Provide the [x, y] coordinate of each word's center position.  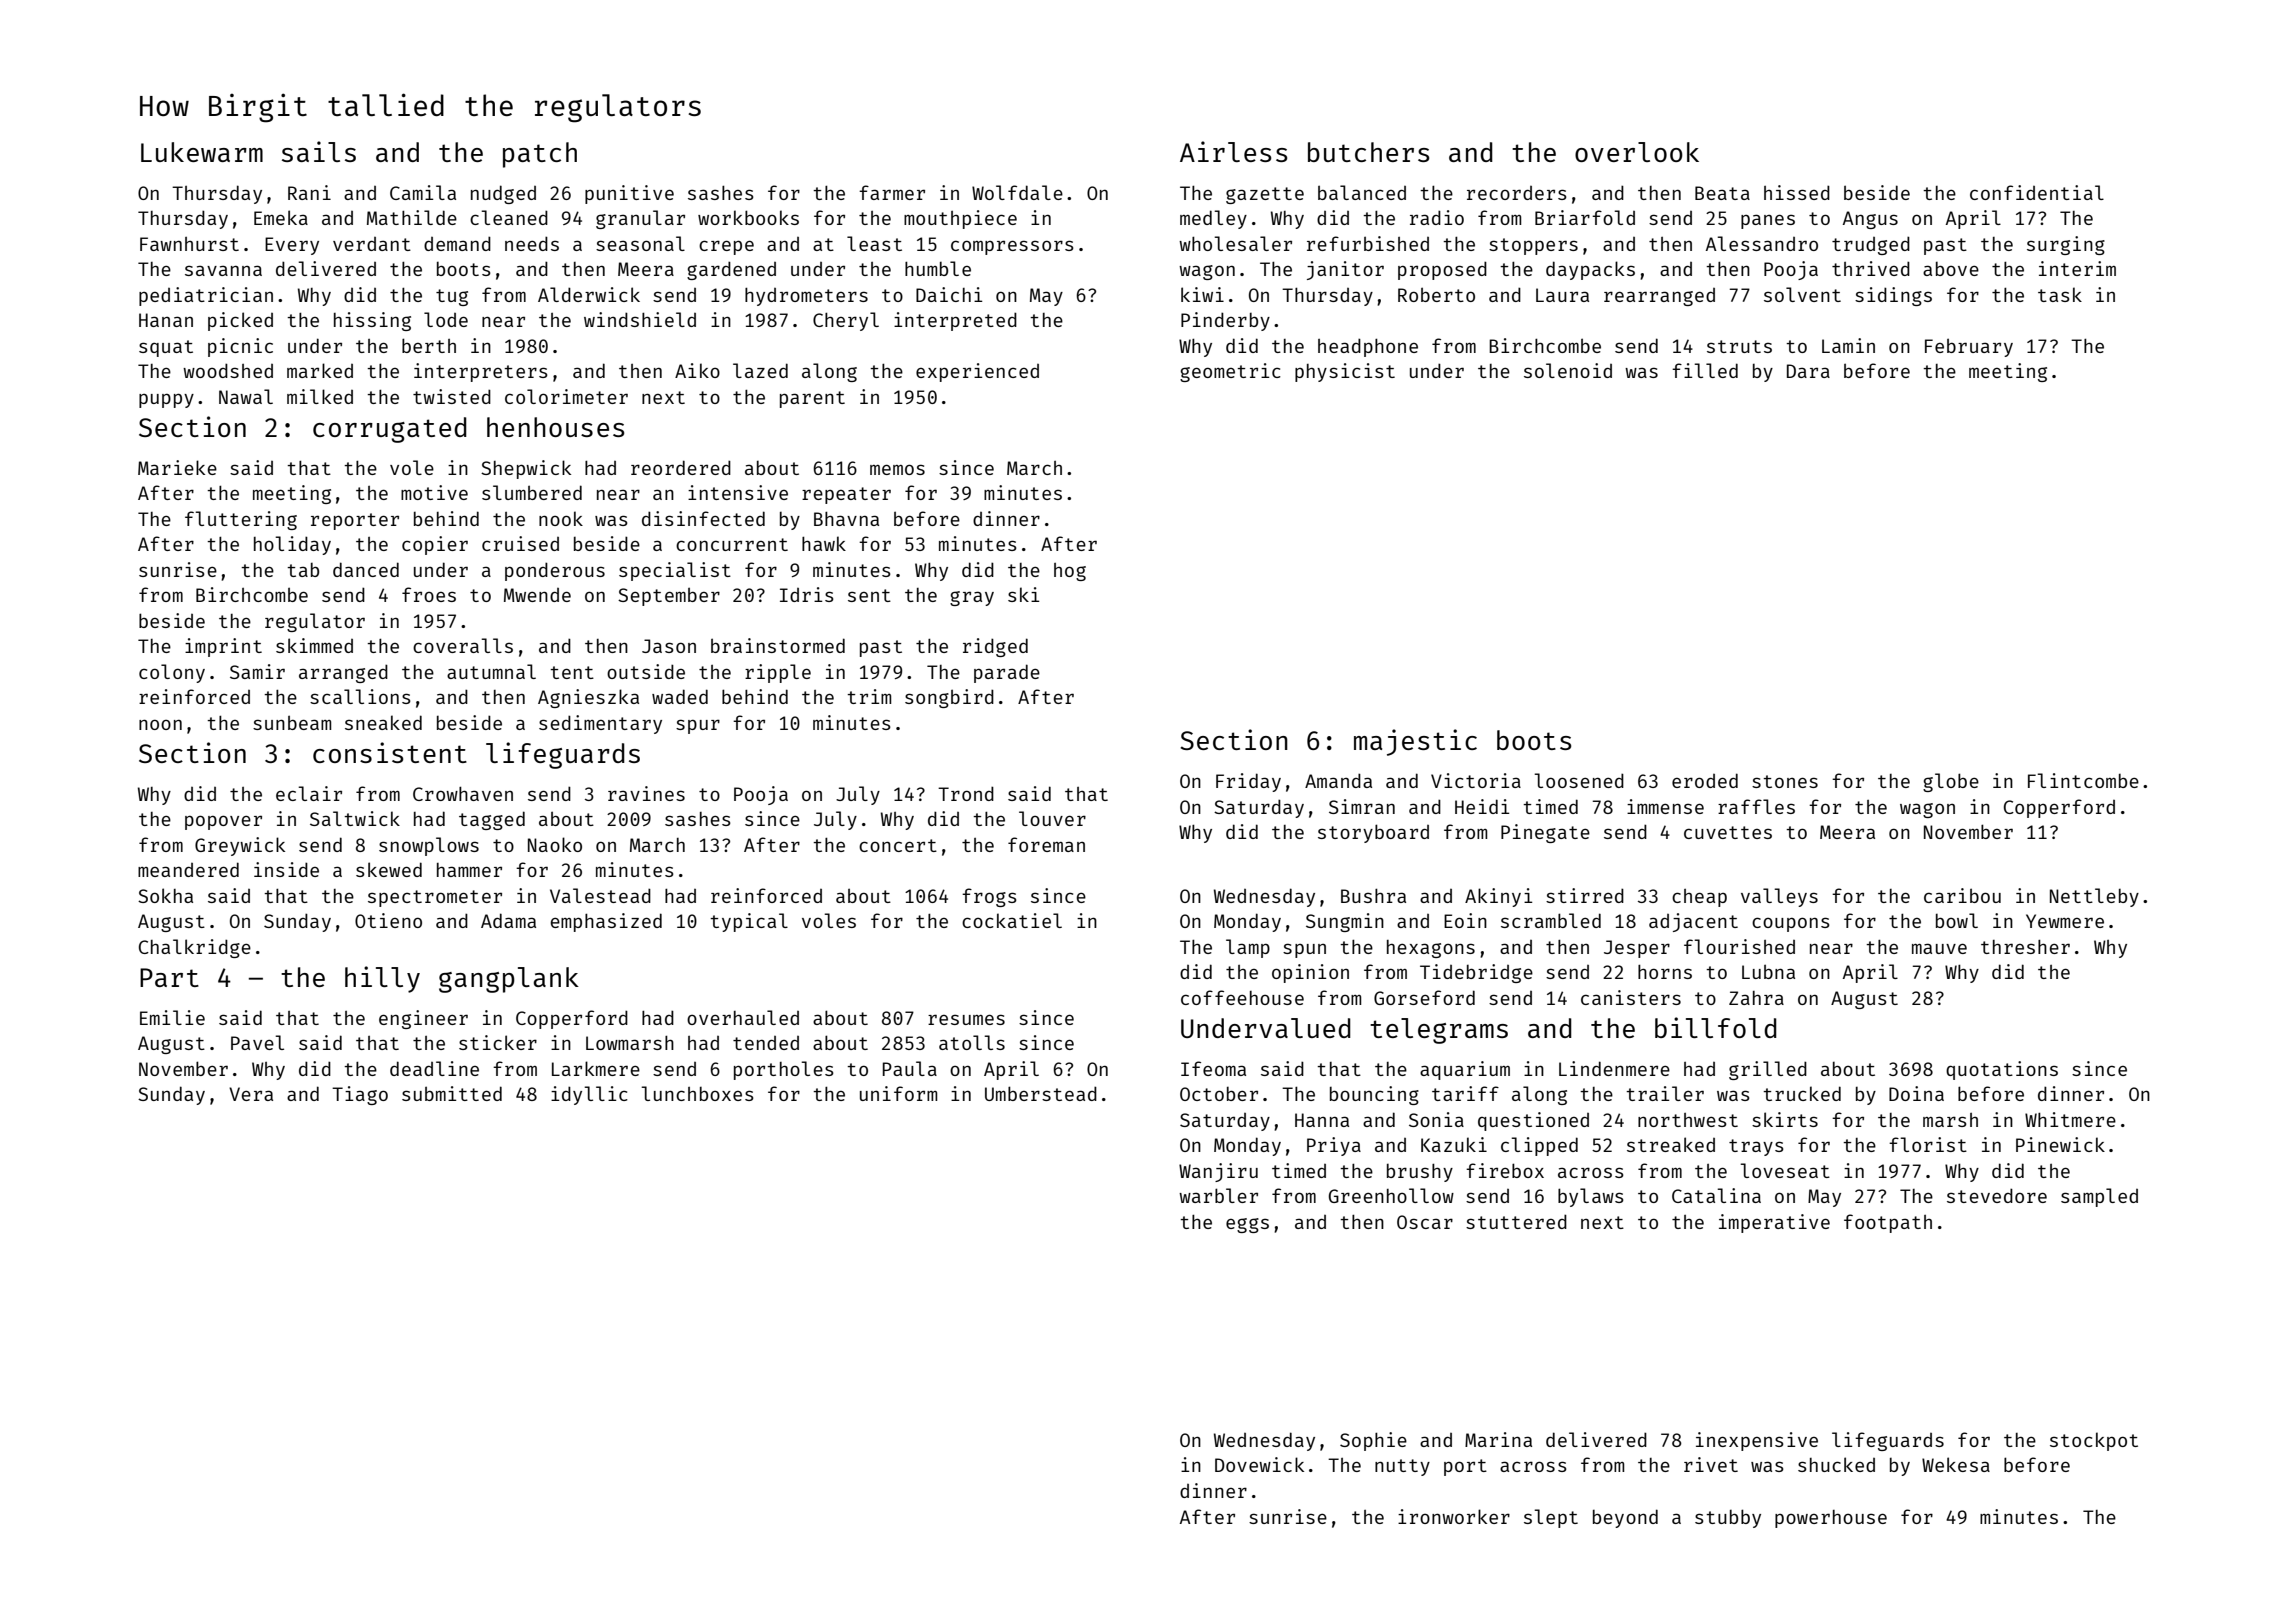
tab [303, 570]
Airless [1233, 151]
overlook [1637, 152]
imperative [1774, 1223]
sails [319, 151]
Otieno [388, 920]
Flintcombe [2083, 780]
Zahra [1756, 998]
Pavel [257, 1042]
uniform [898, 1093]
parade [1007, 673]
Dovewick [1259, 1464]
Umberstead [1041, 1093]
